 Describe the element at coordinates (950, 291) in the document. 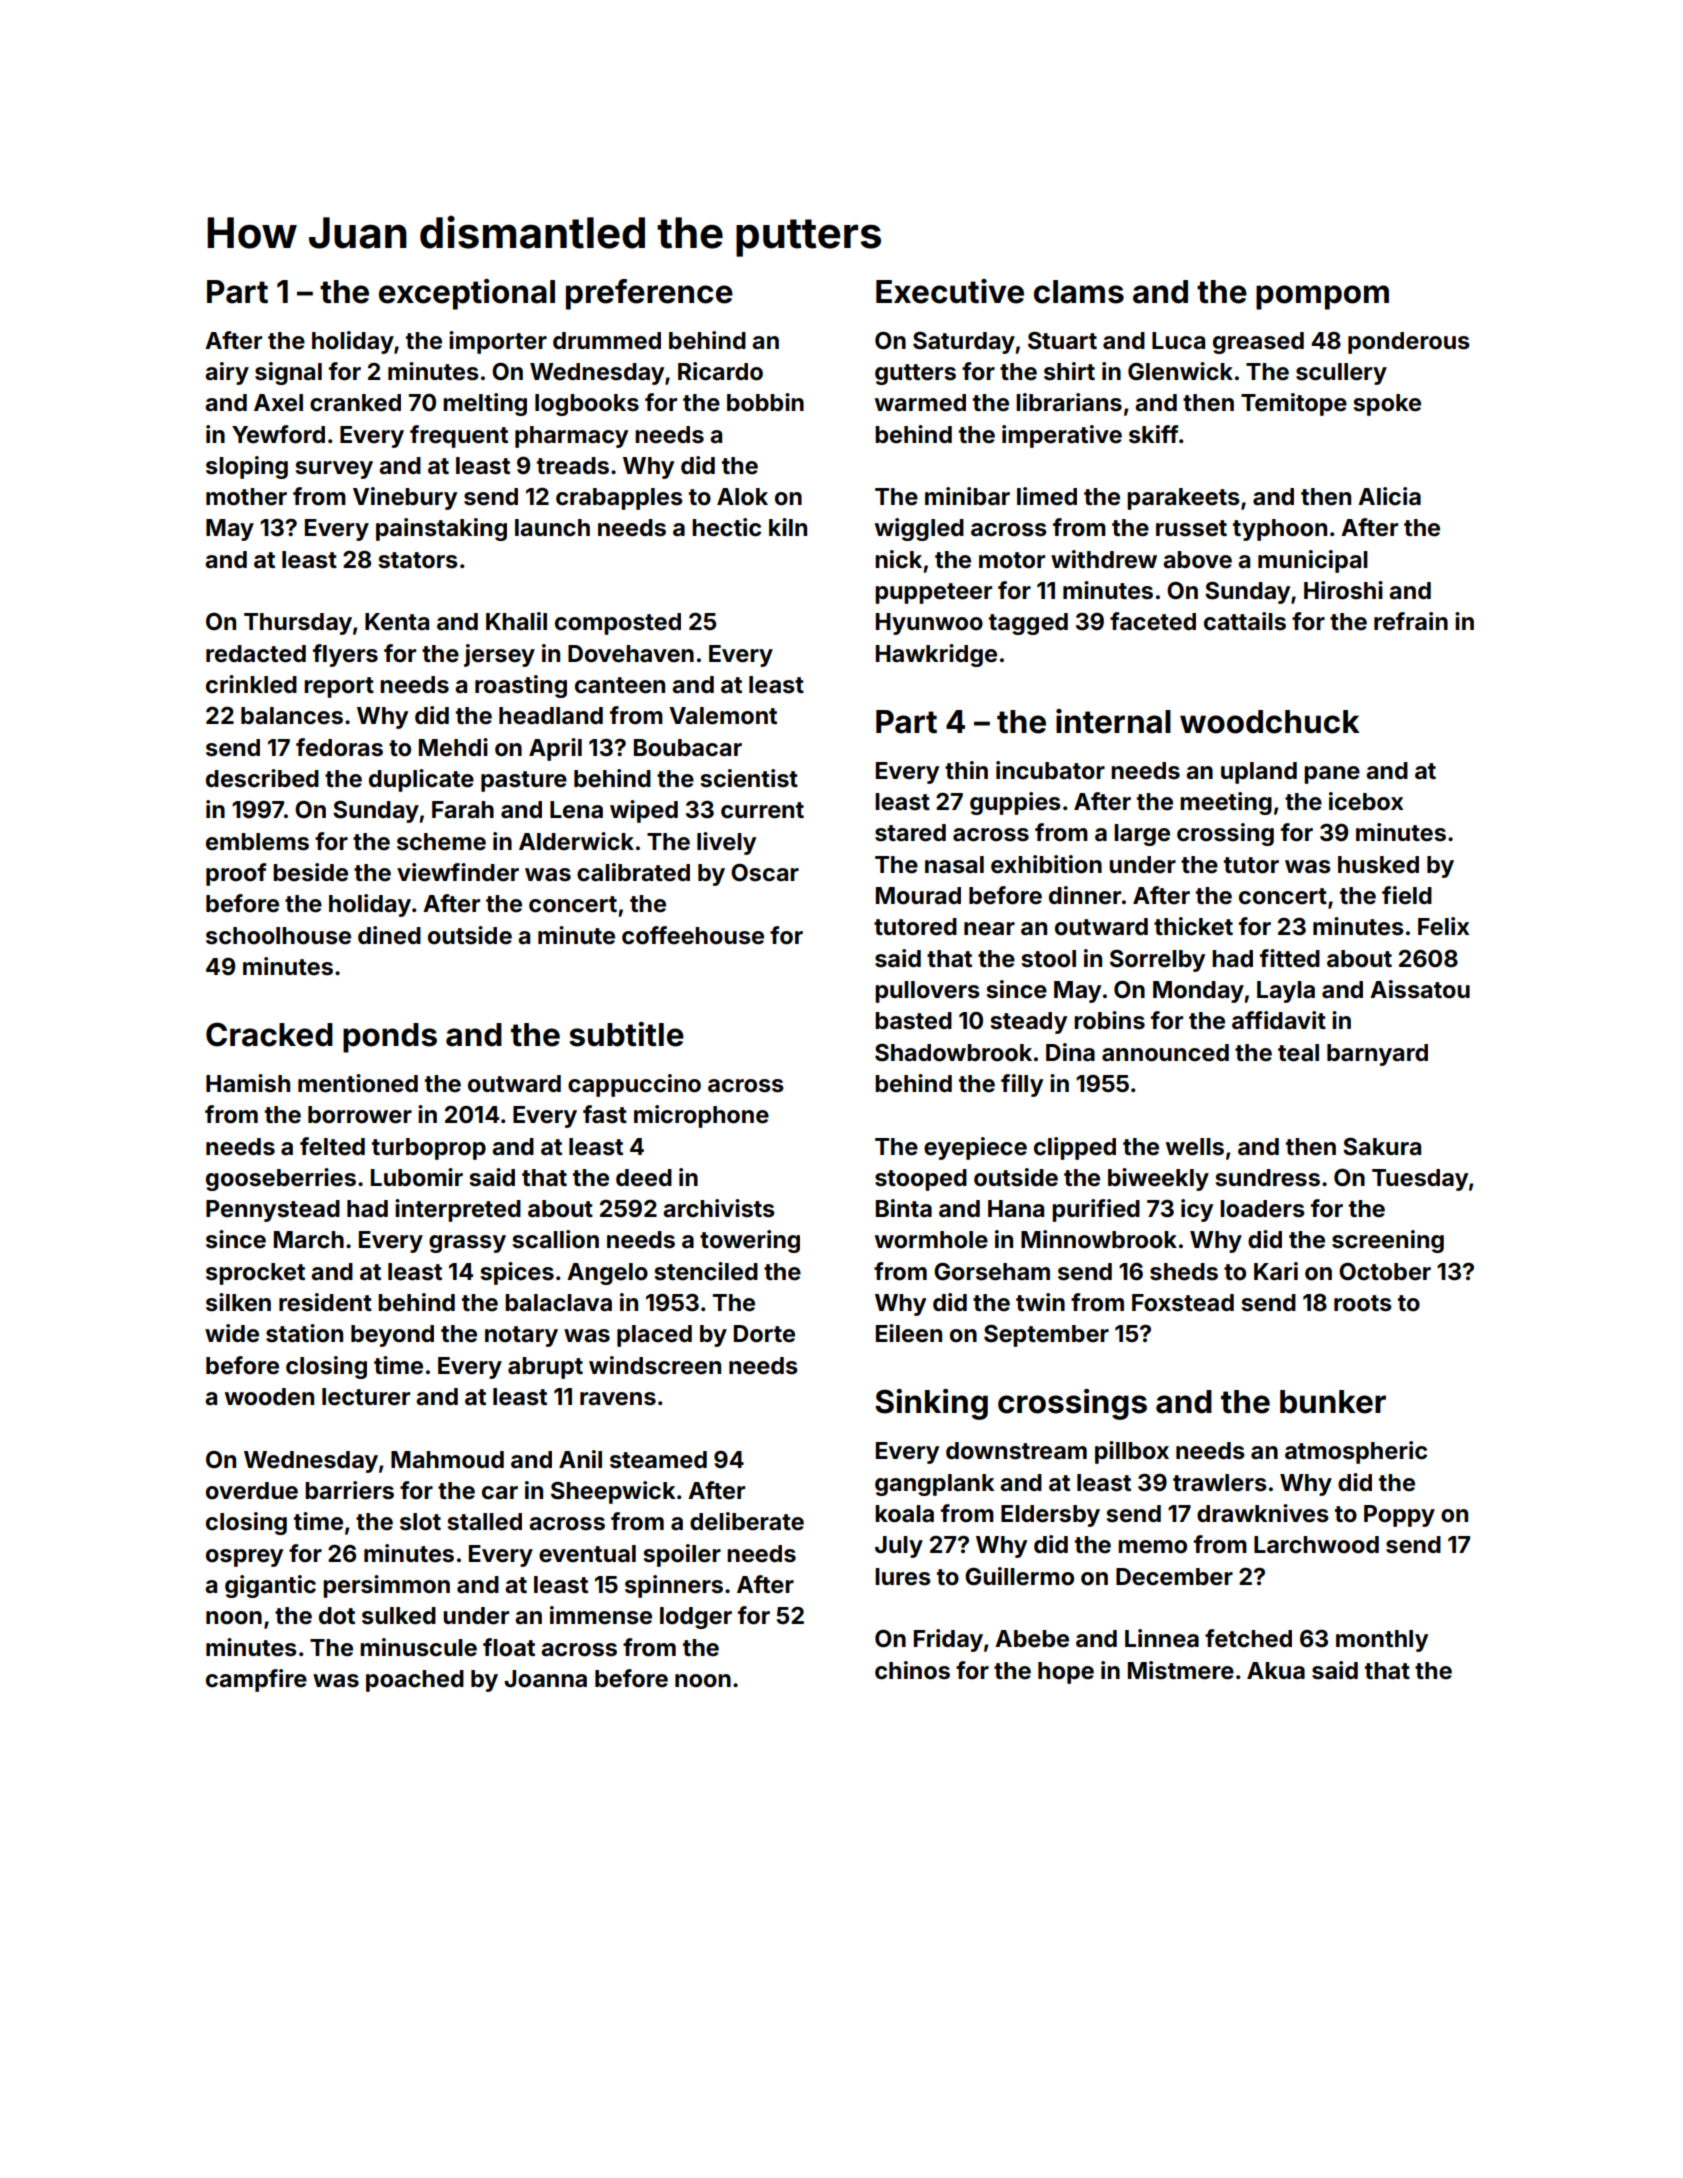

I see `Executive` at that location.
